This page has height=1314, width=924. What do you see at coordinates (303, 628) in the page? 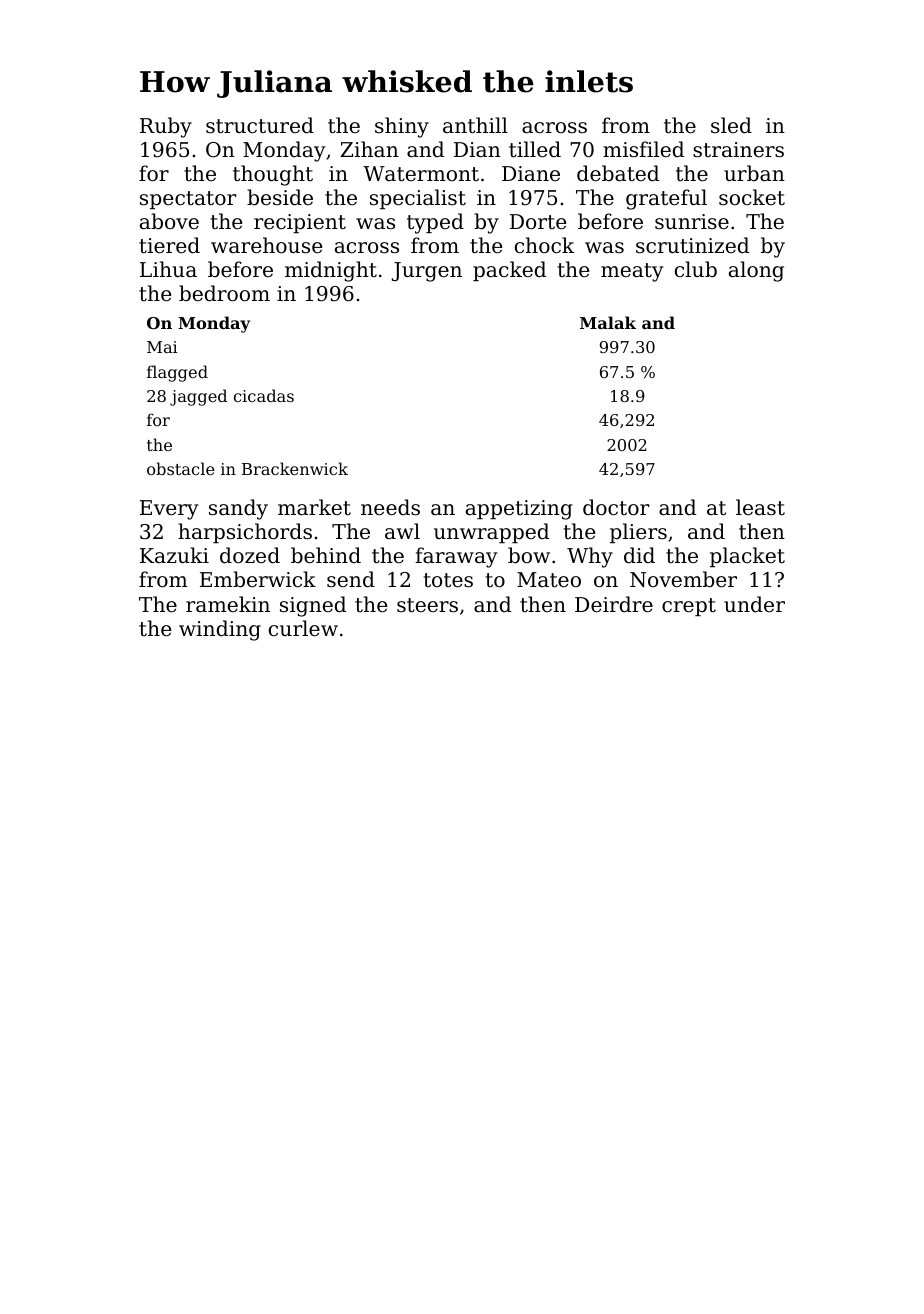
I see `curlew` at bounding box center [303, 628].
